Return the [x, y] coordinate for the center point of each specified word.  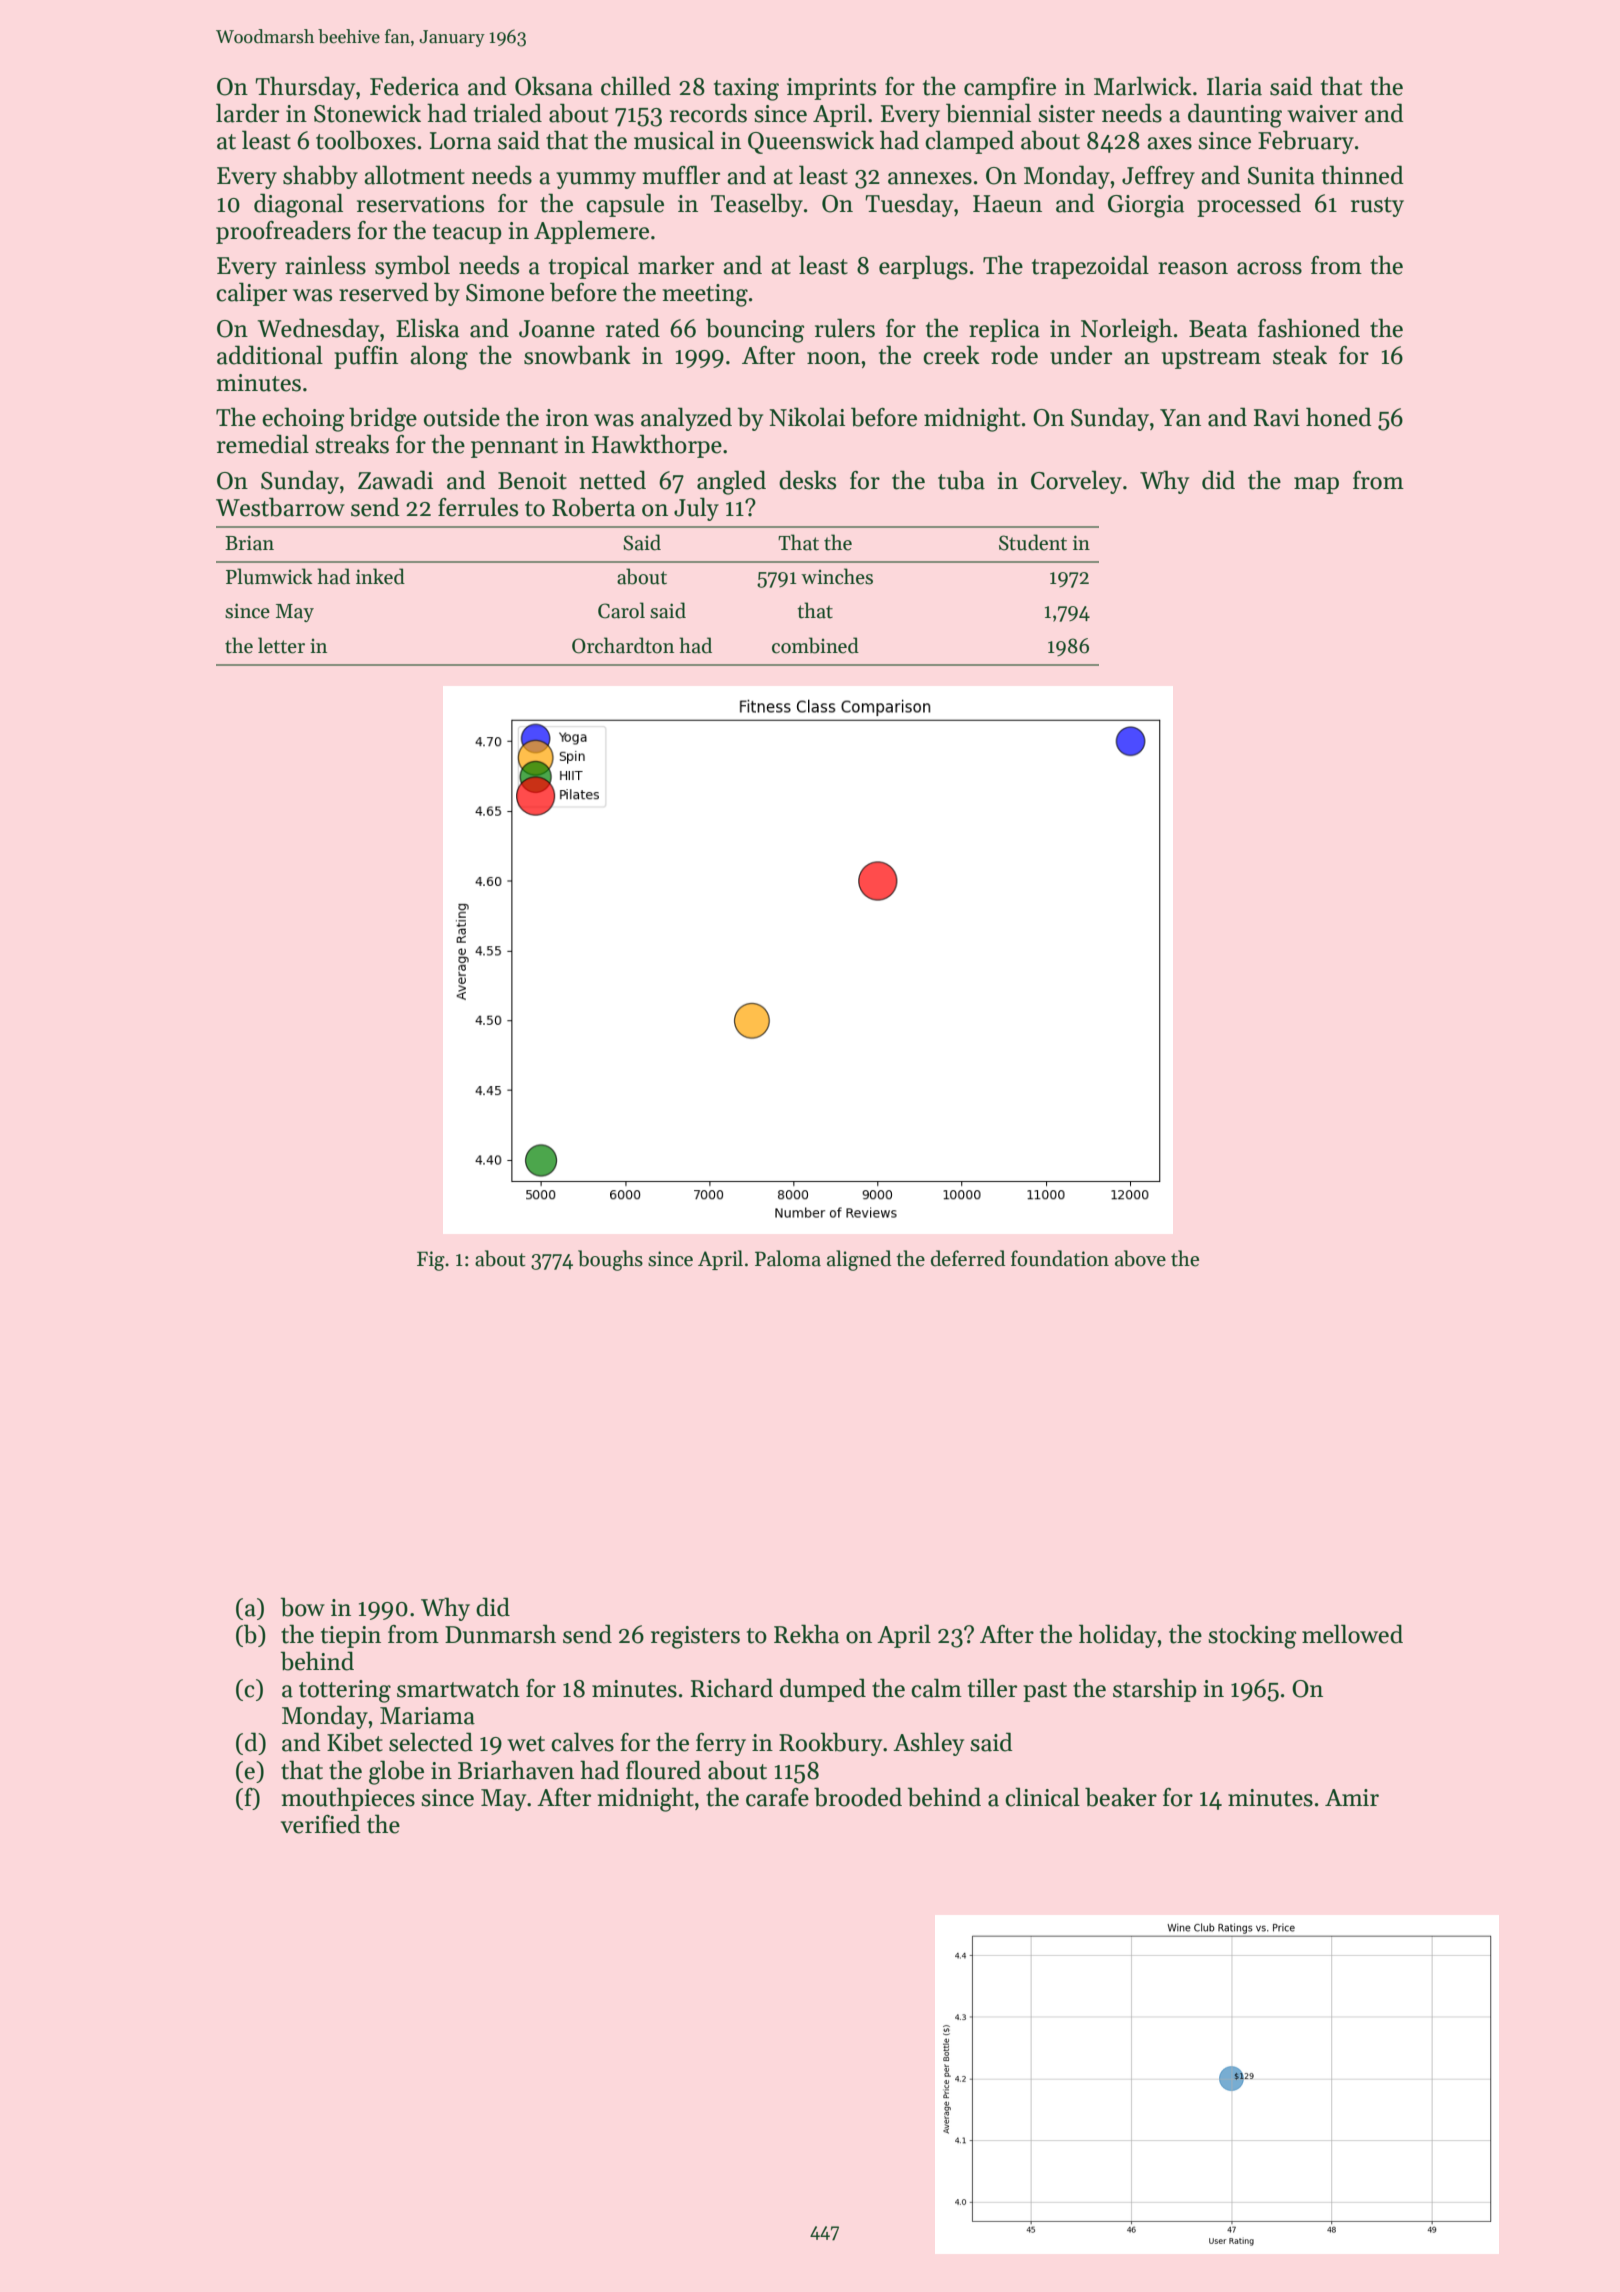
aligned [859, 1260]
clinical [1042, 1797]
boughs [610, 1260]
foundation [1060, 1258]
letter [281, 645]
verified [321, 1824]
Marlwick [1143, 86]
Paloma [788, 1258]
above [1140, 1258]
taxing [746, 89]
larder [247, 113]
